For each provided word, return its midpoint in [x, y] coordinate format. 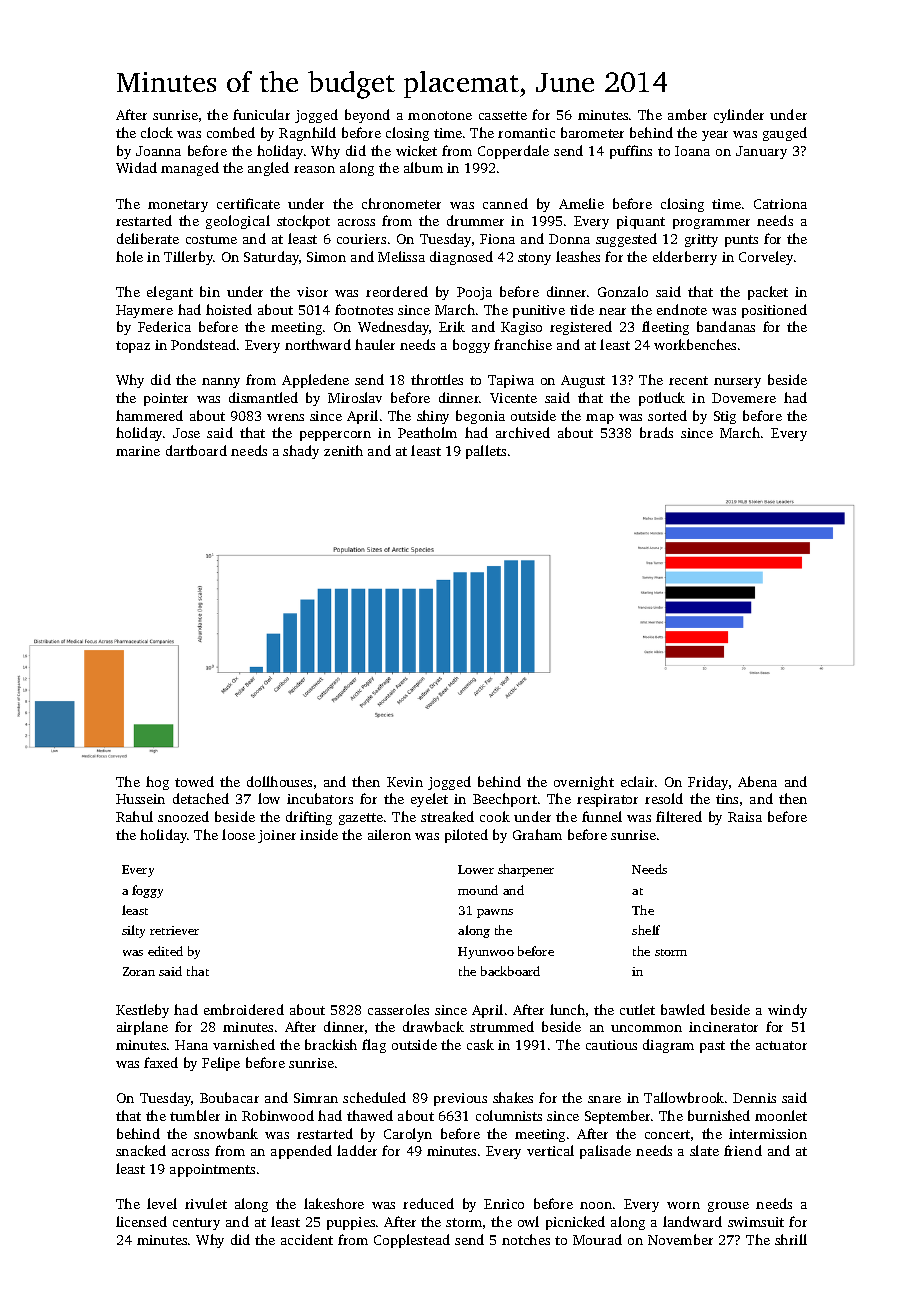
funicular [261, 114]
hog [157, 783]
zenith [343, 450]
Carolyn [408, 1135]
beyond [367, 116]
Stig [725, 417]
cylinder [739, 116]
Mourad [597, 1239]
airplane [142, 1028]
